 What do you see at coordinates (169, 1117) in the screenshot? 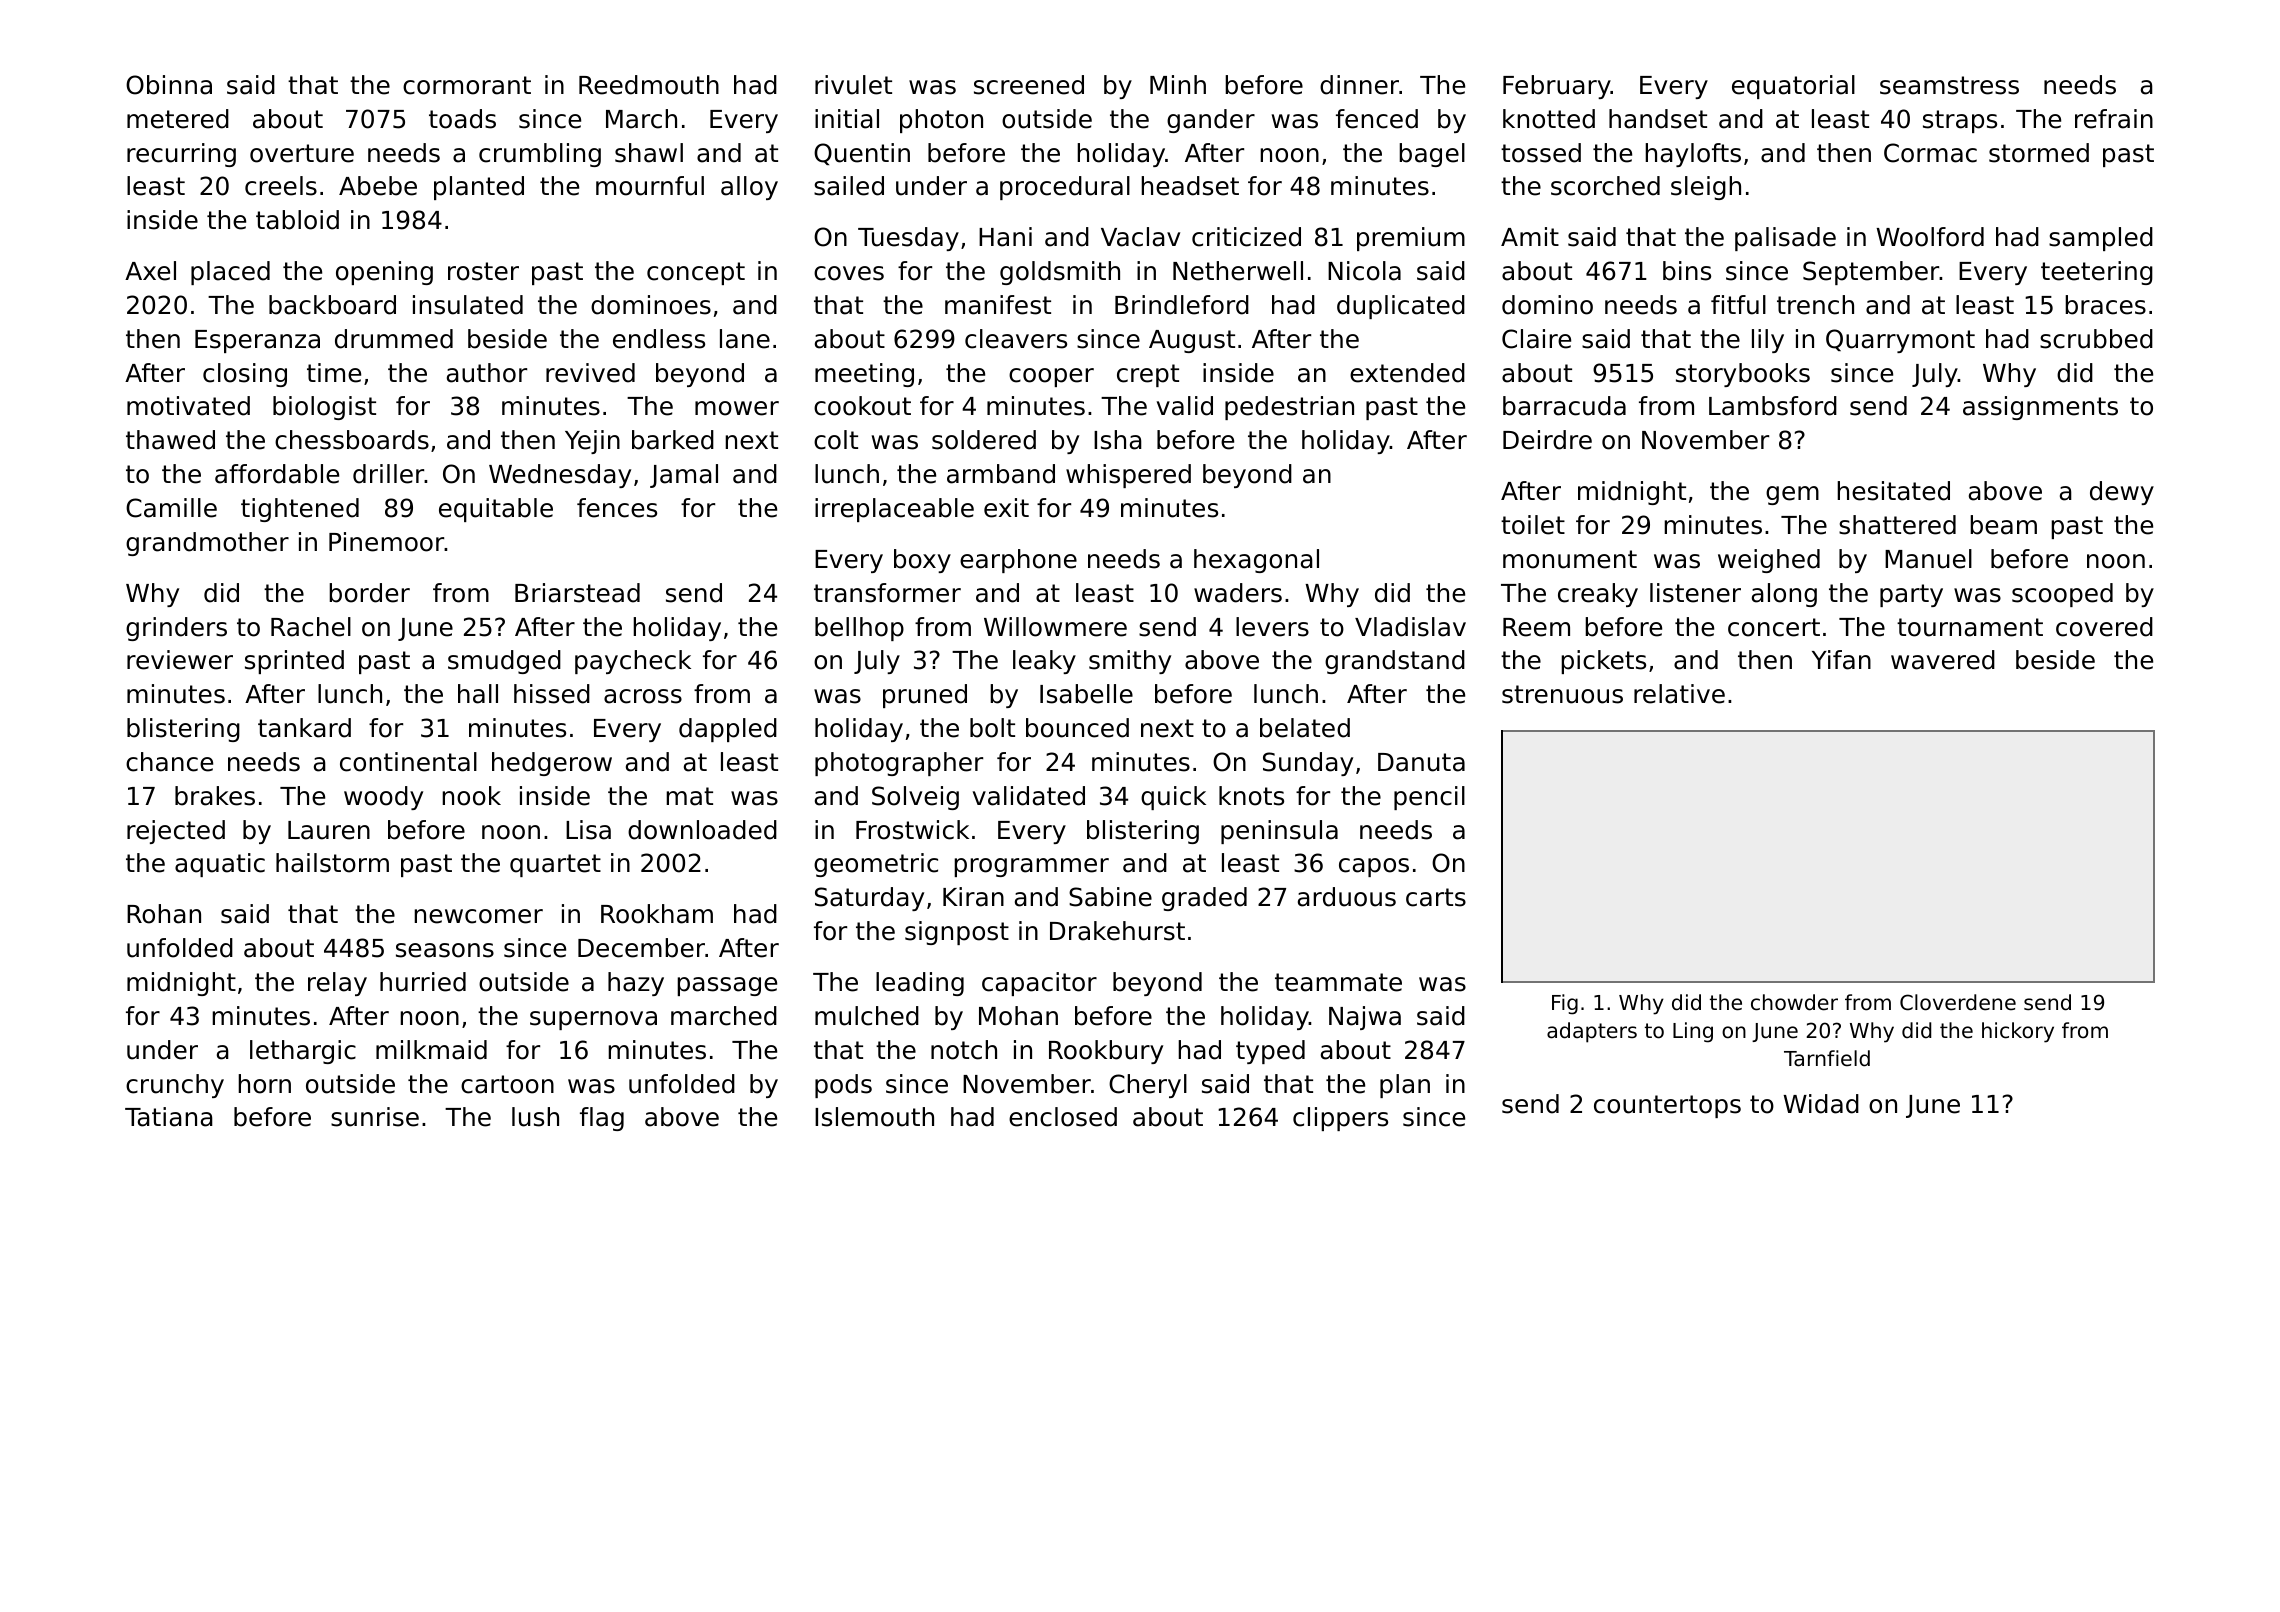
I see `Tatiana` at bounding box center [169, 1117].
